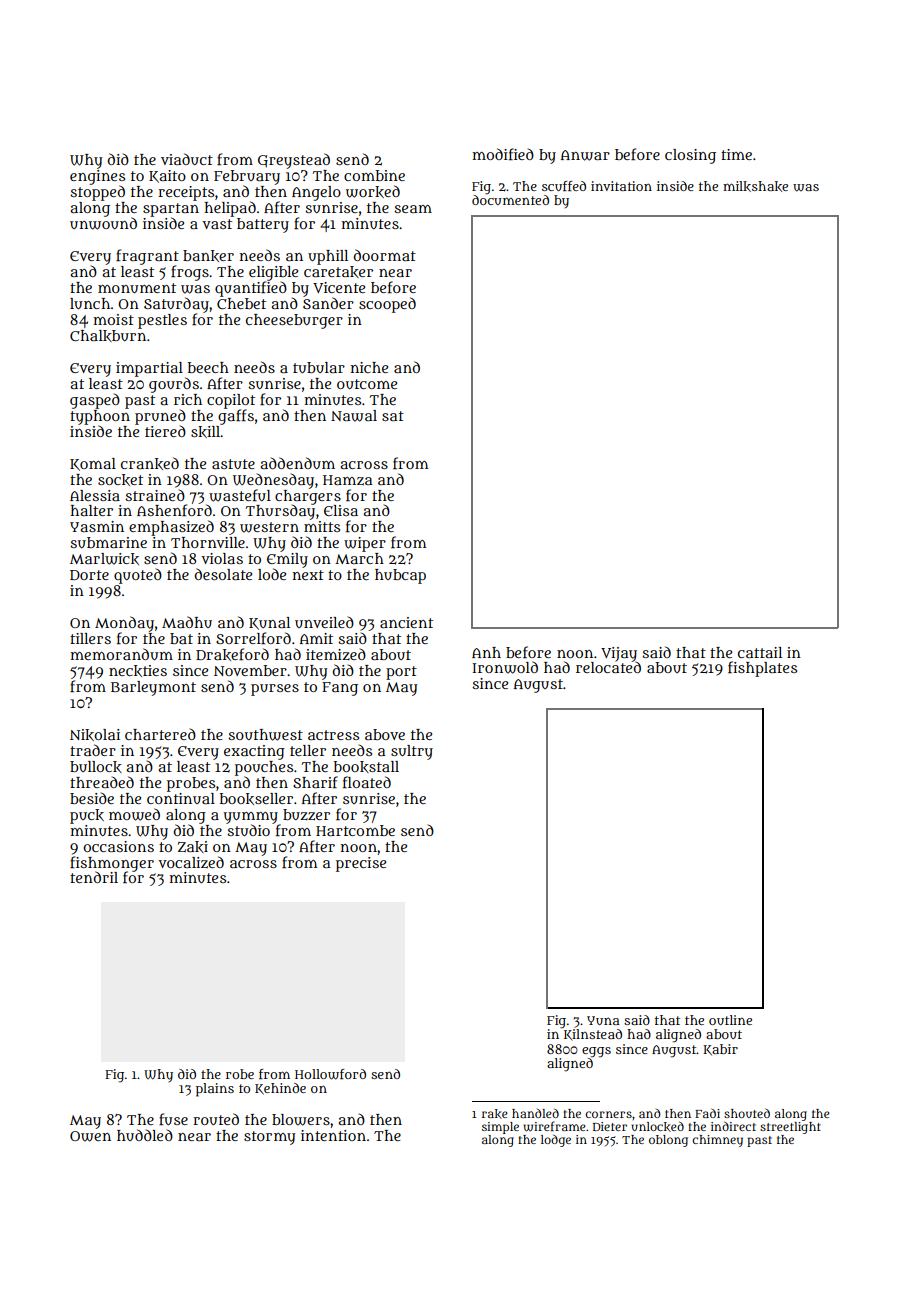 This image has width=908, height=1289. Describe the element at coordinates (619, 654) in the image. I see `Vijay` at that location.
